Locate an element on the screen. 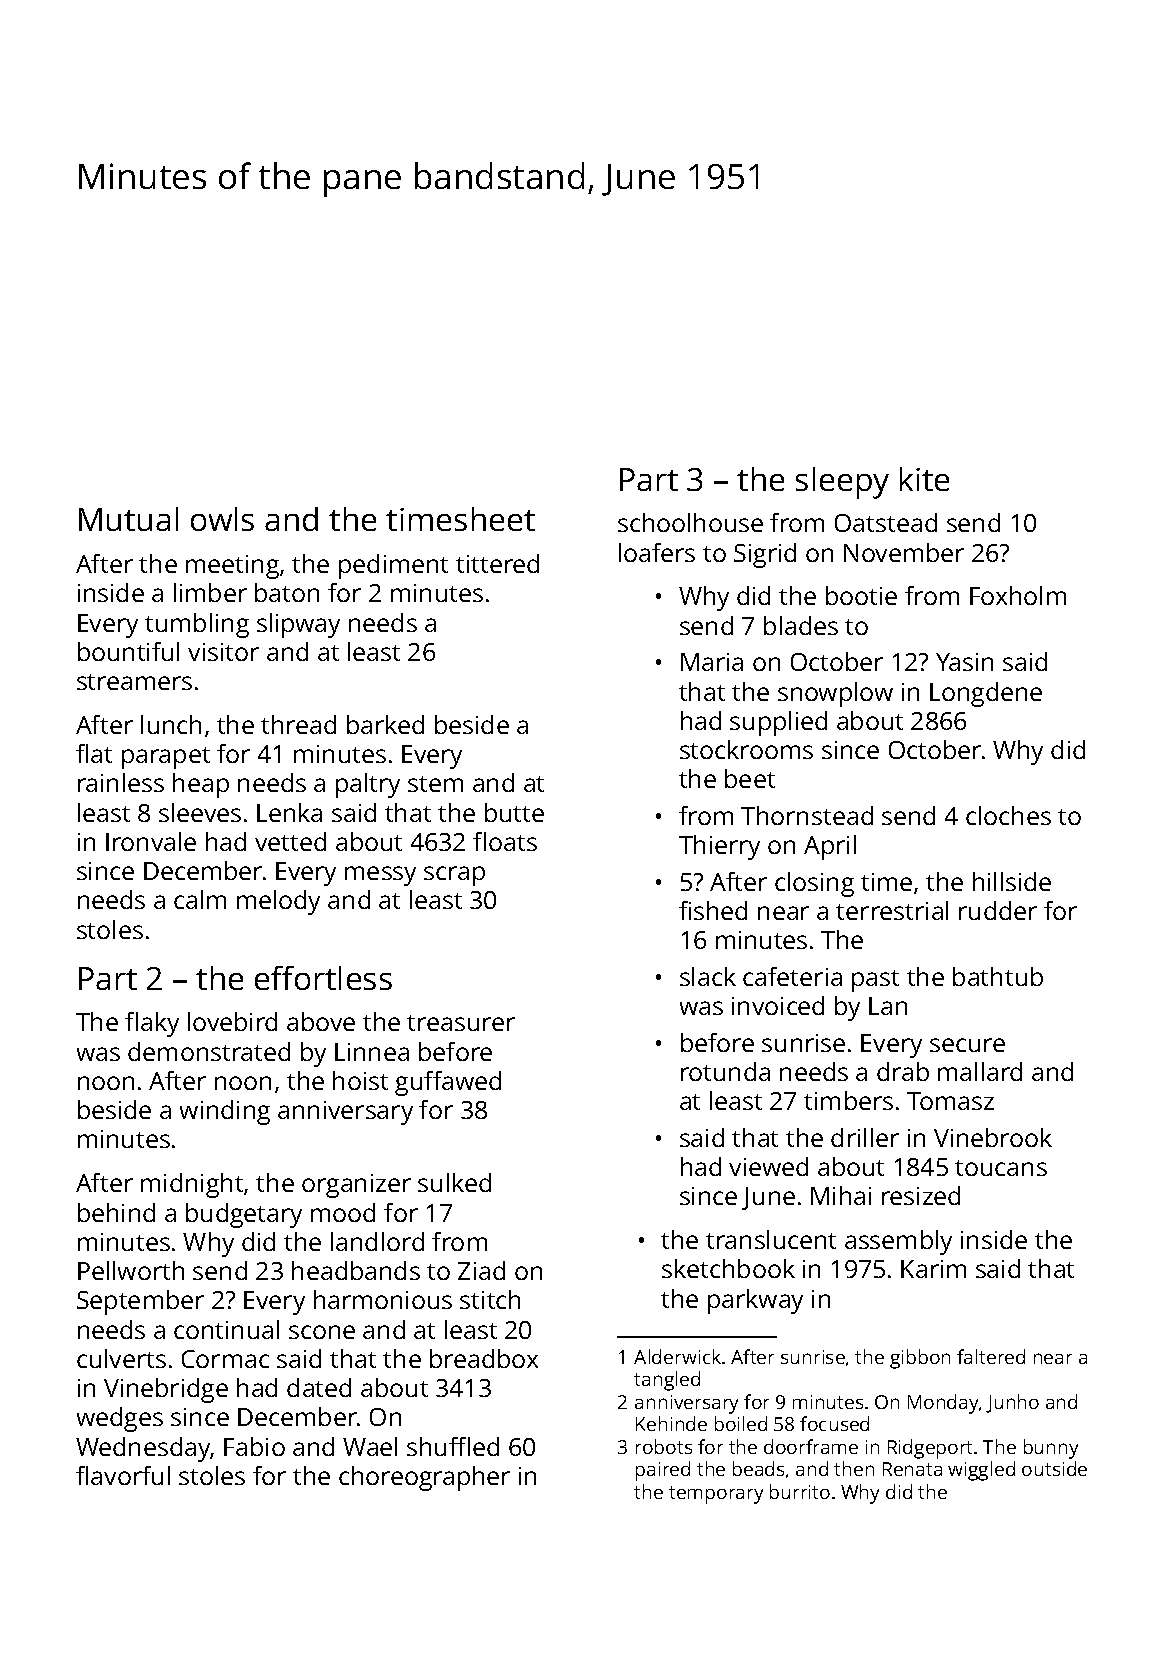  resized is located at coordinates (921, 1195).
